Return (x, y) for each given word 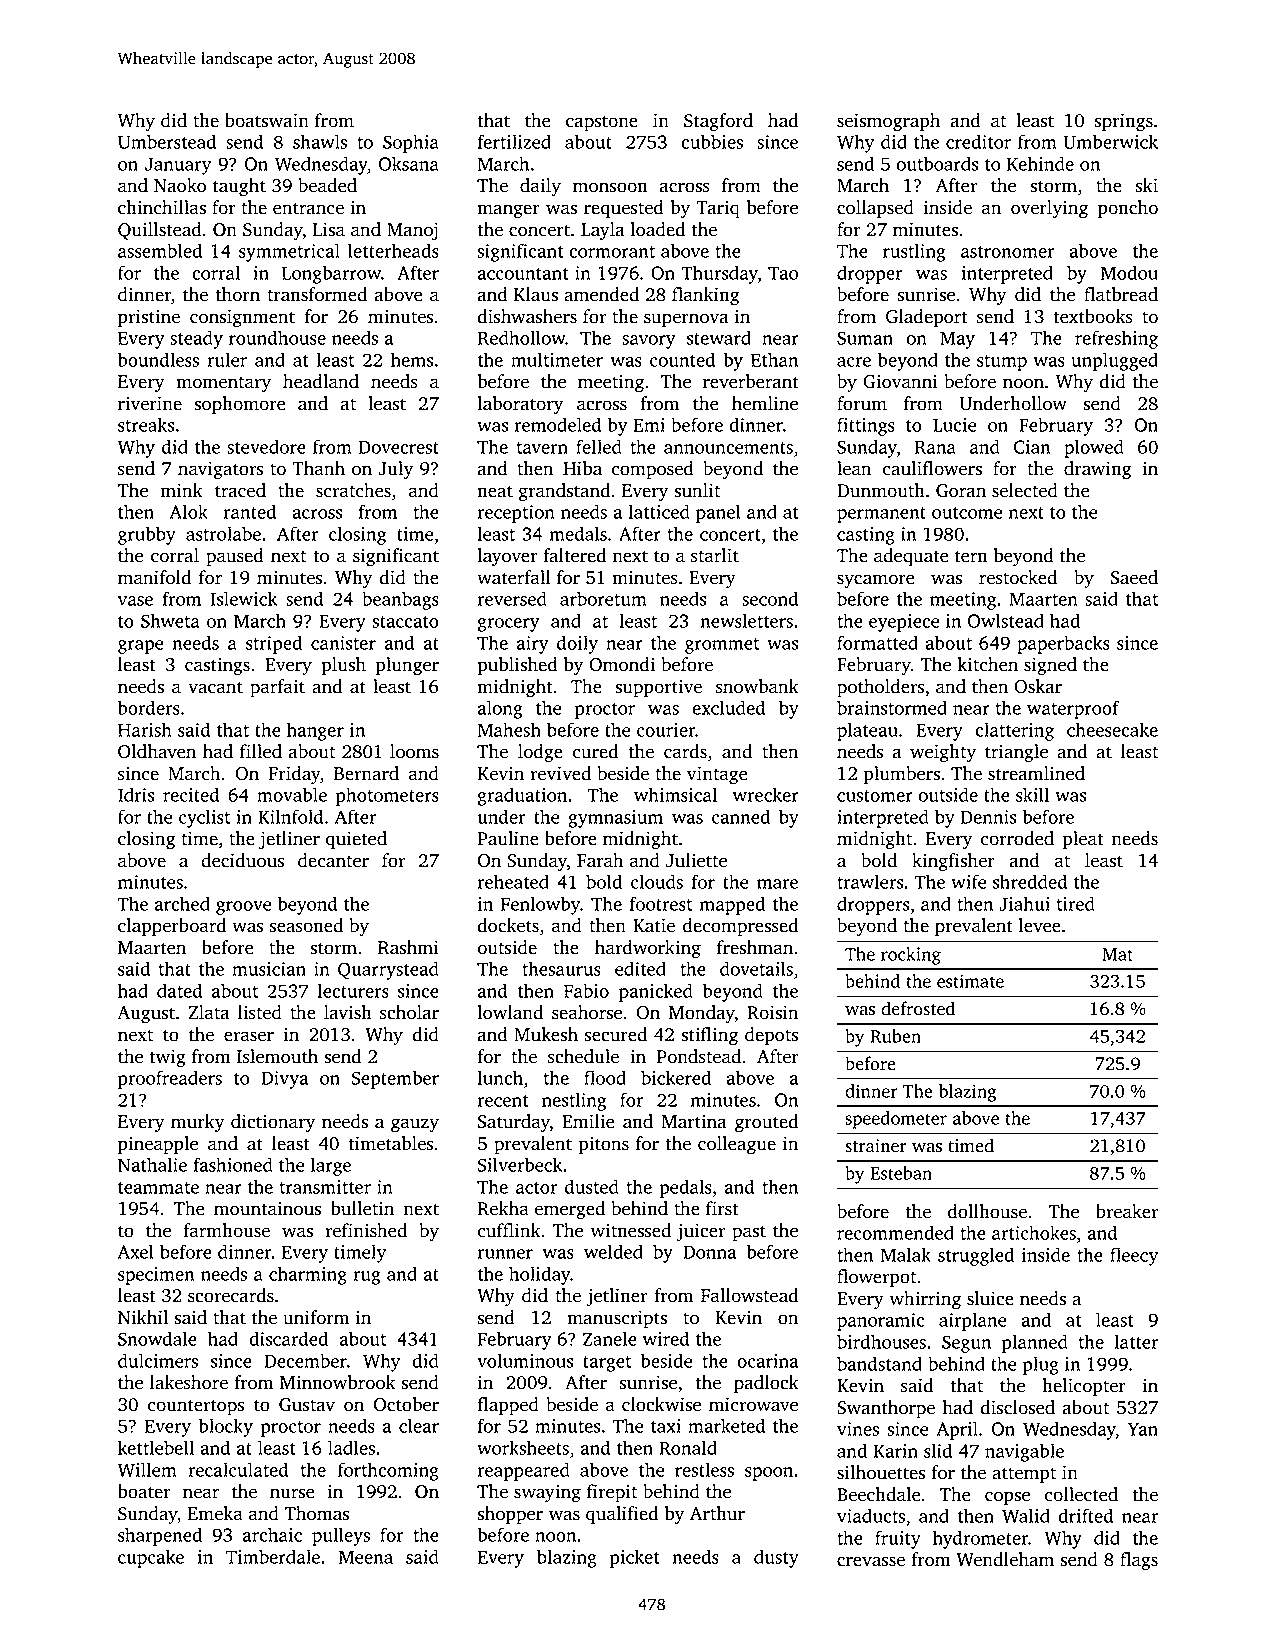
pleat (1083, 840)
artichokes (1034, 1232)
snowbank (757, 686)
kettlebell (156, 1447)
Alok (189, 511)
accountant (523, 274)
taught (239, 187)
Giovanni (900, 381)
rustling (914, 252)
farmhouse (226, 1230)
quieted (356, 840)
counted (682, 359)
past (749, 1233)
